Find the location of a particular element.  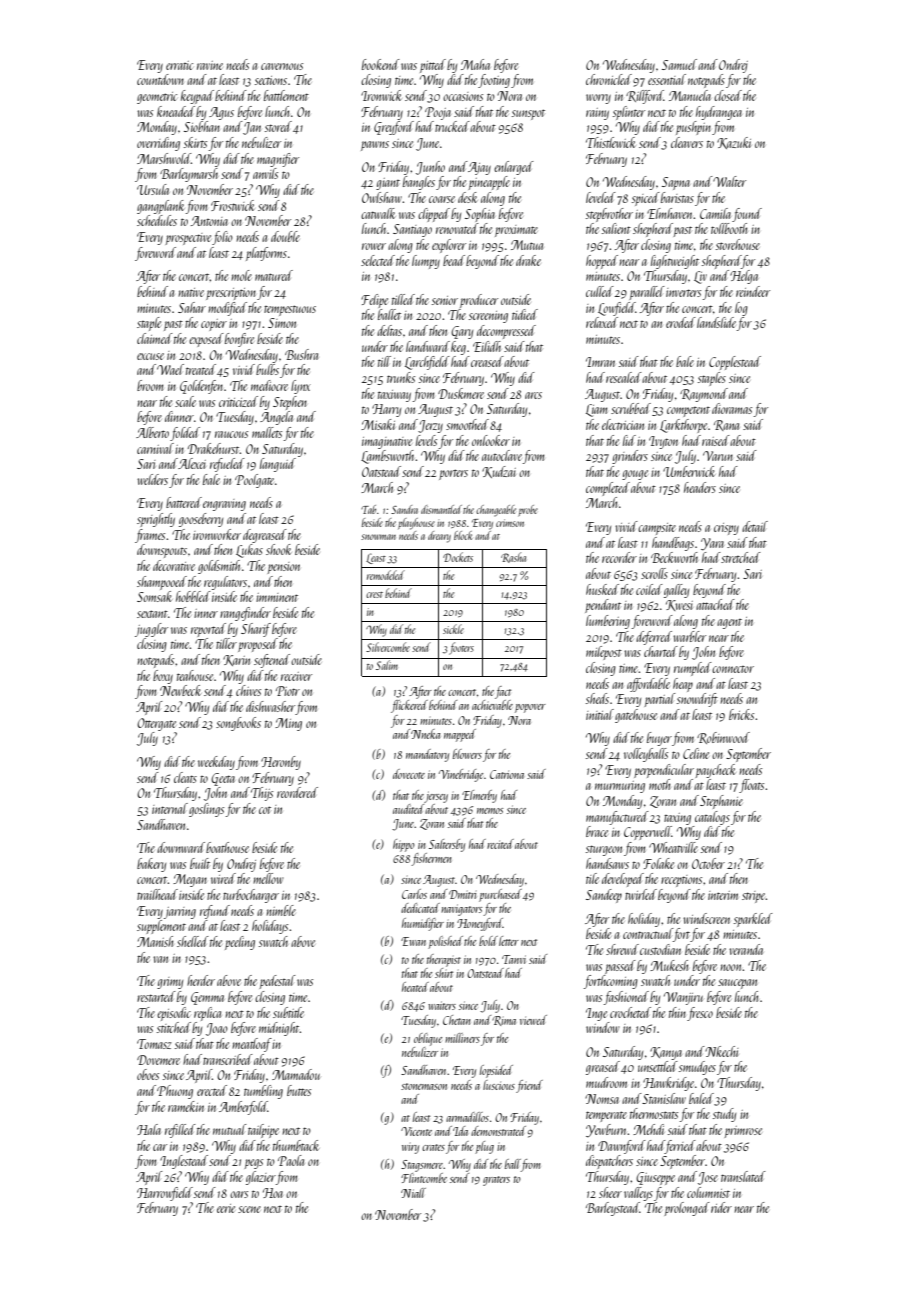

buttes is located at coordinates (299, 1090).
